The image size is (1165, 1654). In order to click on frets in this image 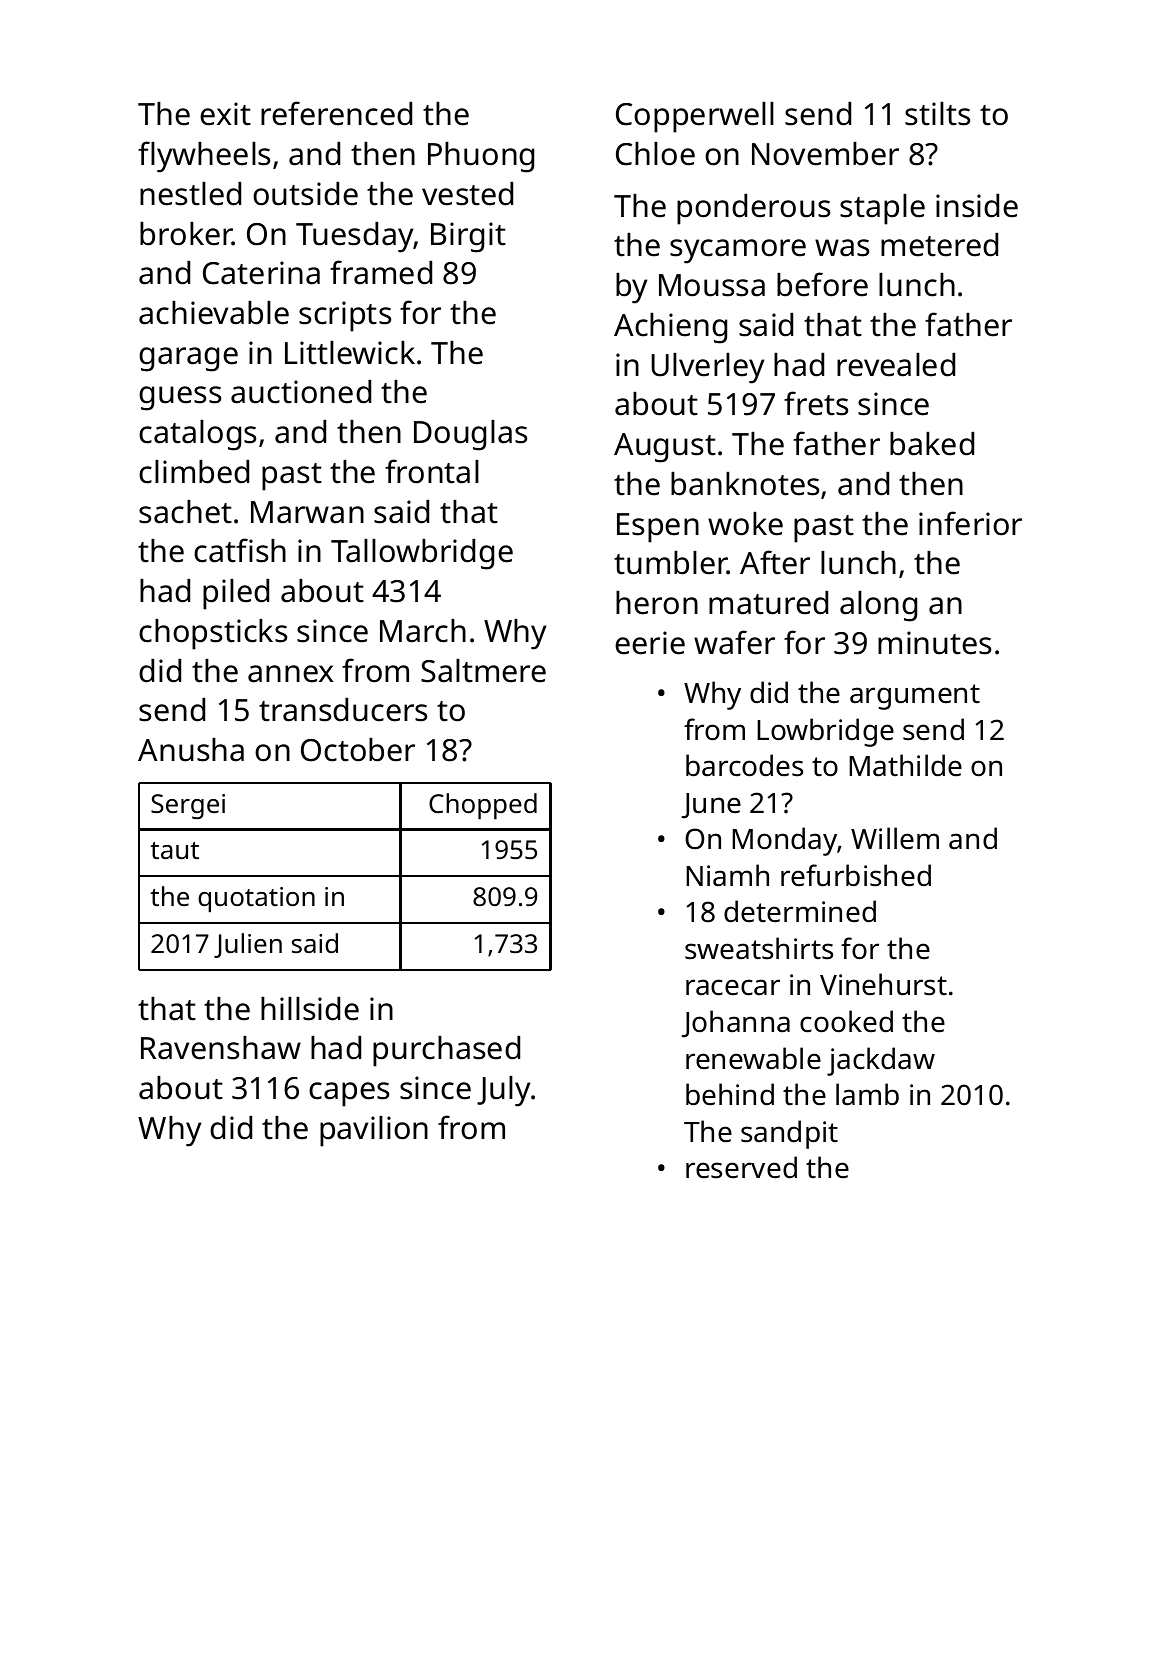, I will do `click(816, 403)`.
